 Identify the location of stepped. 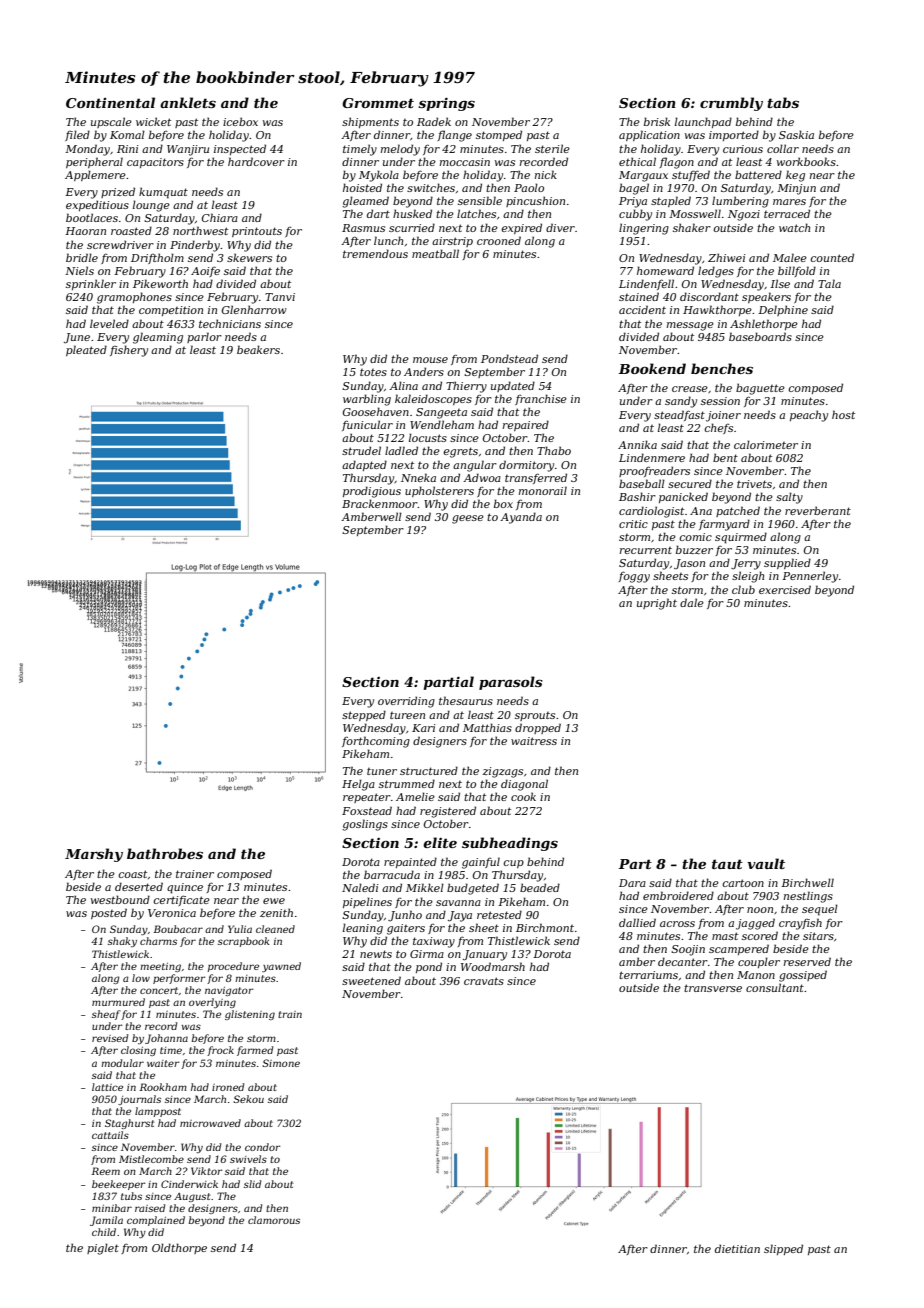
(364, 715).
